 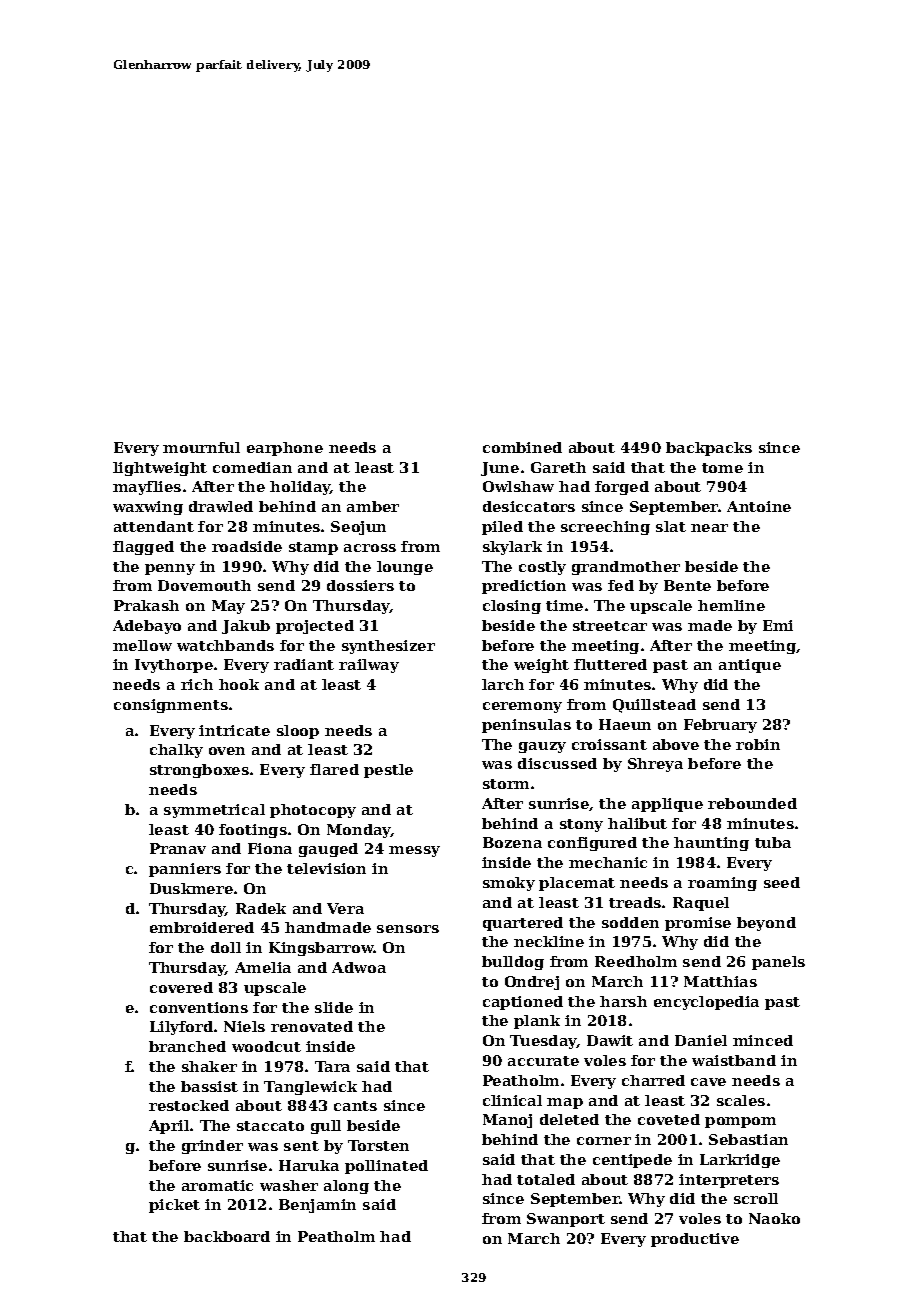 I want to click on Reedholm, so click(x=636, y=961).
